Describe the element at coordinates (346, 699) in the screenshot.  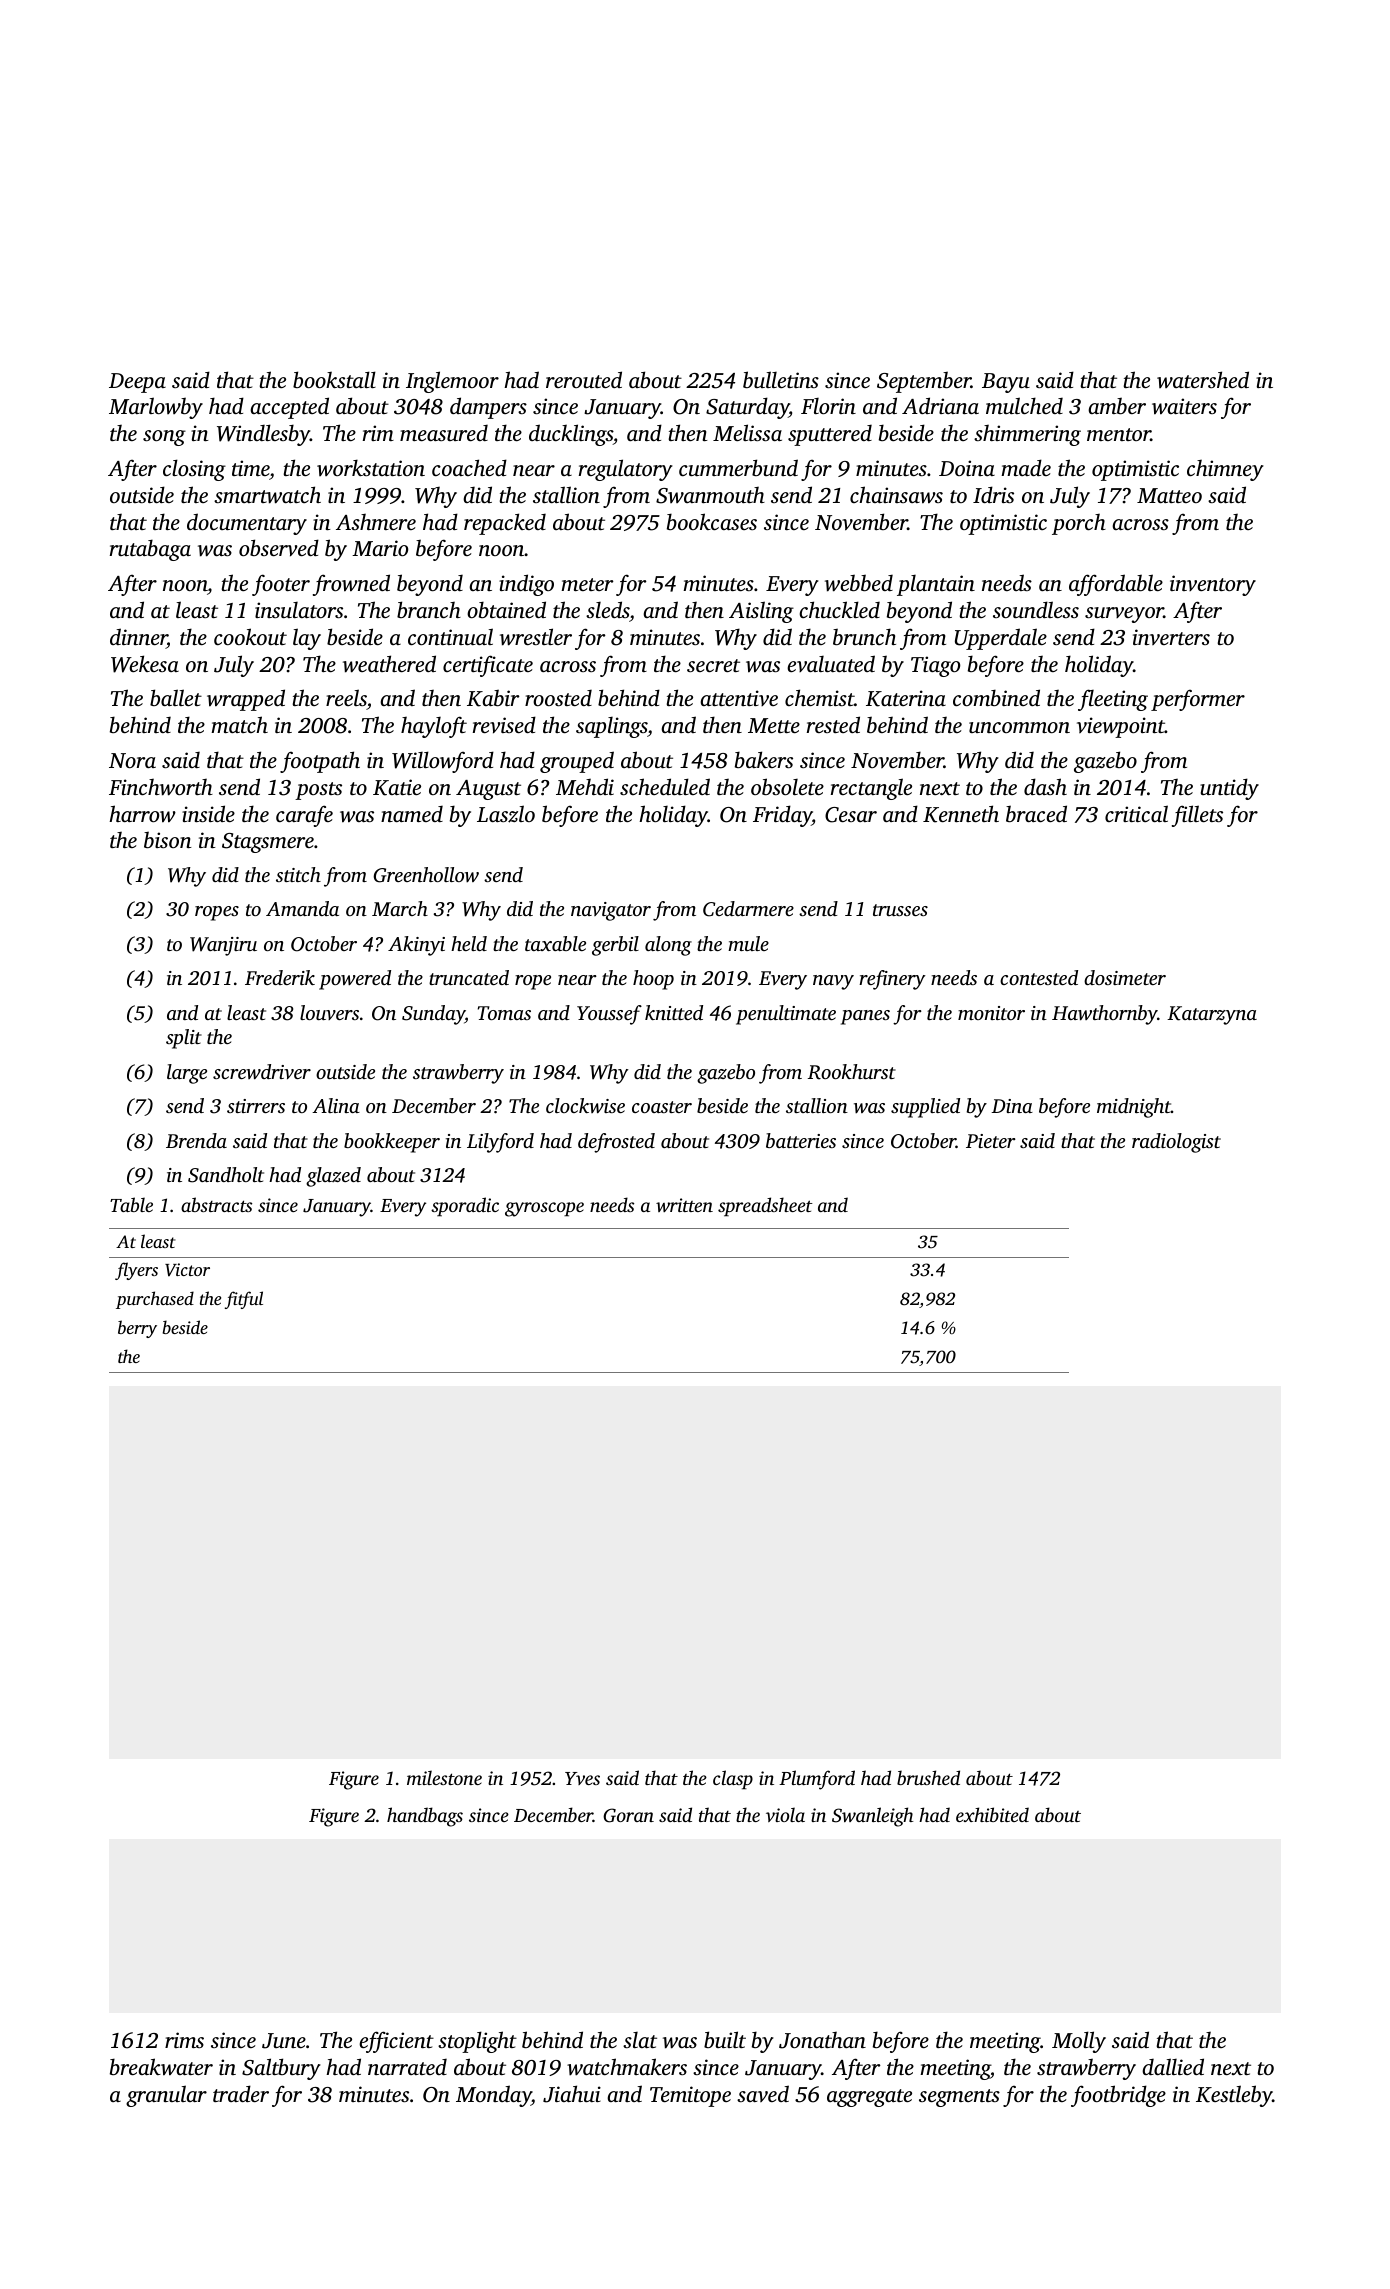
I see `reels` at that location.
